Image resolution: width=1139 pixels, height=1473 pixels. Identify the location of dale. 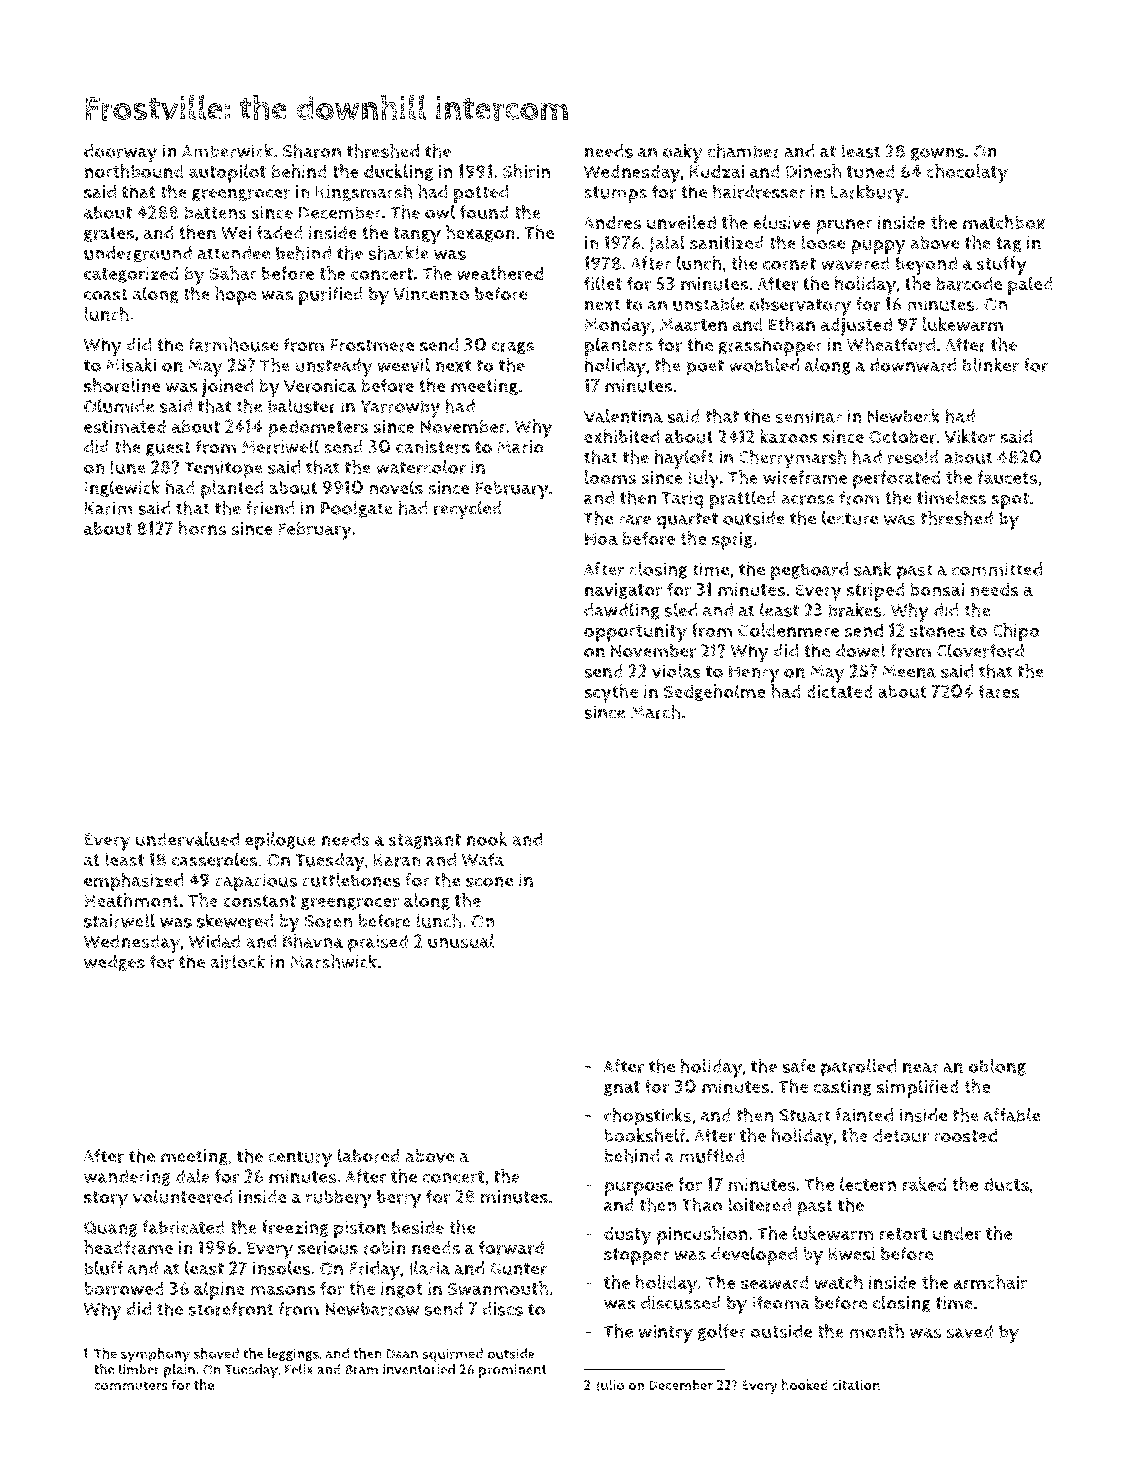
(192, 1176).
